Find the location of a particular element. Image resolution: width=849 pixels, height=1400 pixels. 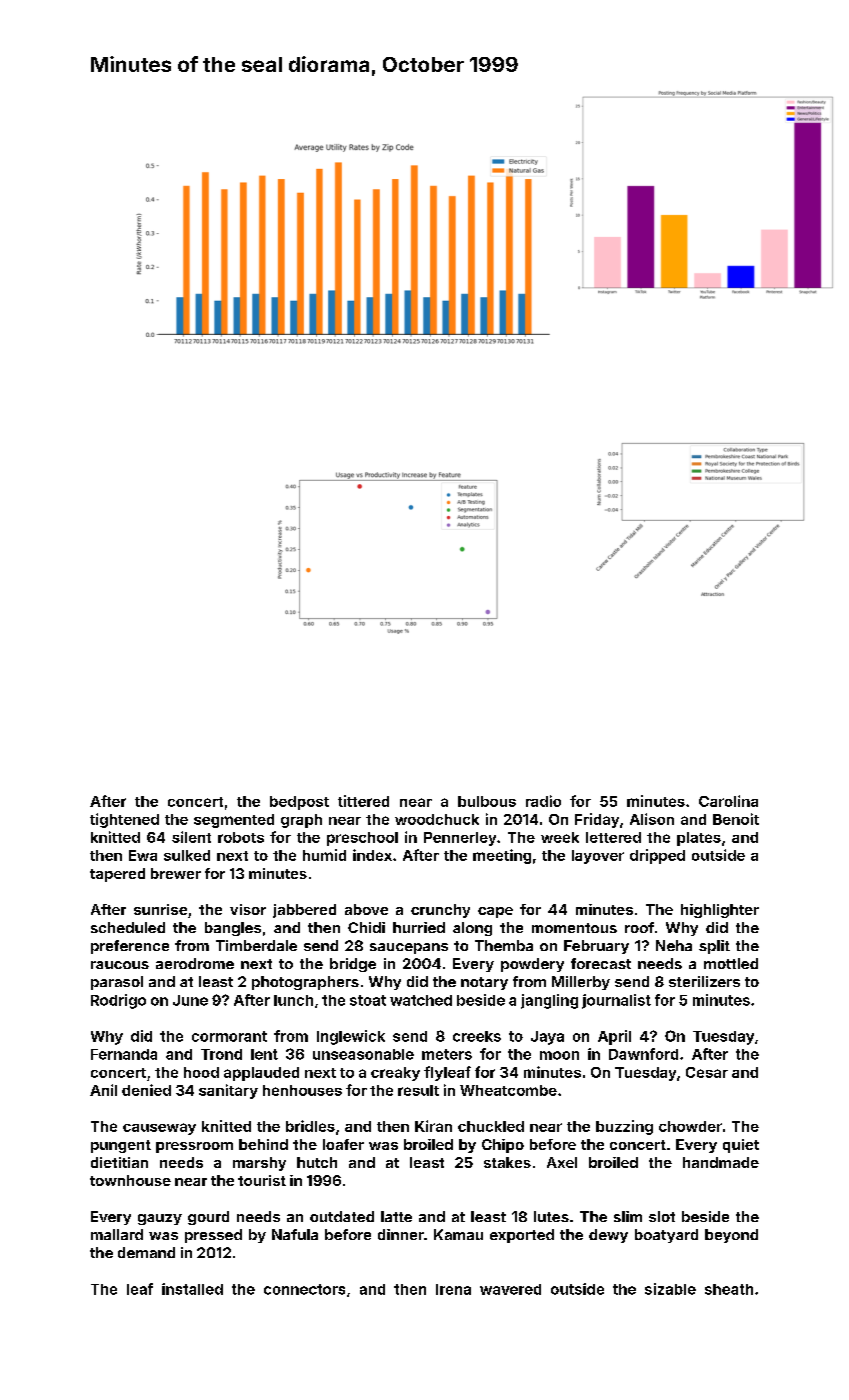

woodchuck is located at coordinates (437, 819).
